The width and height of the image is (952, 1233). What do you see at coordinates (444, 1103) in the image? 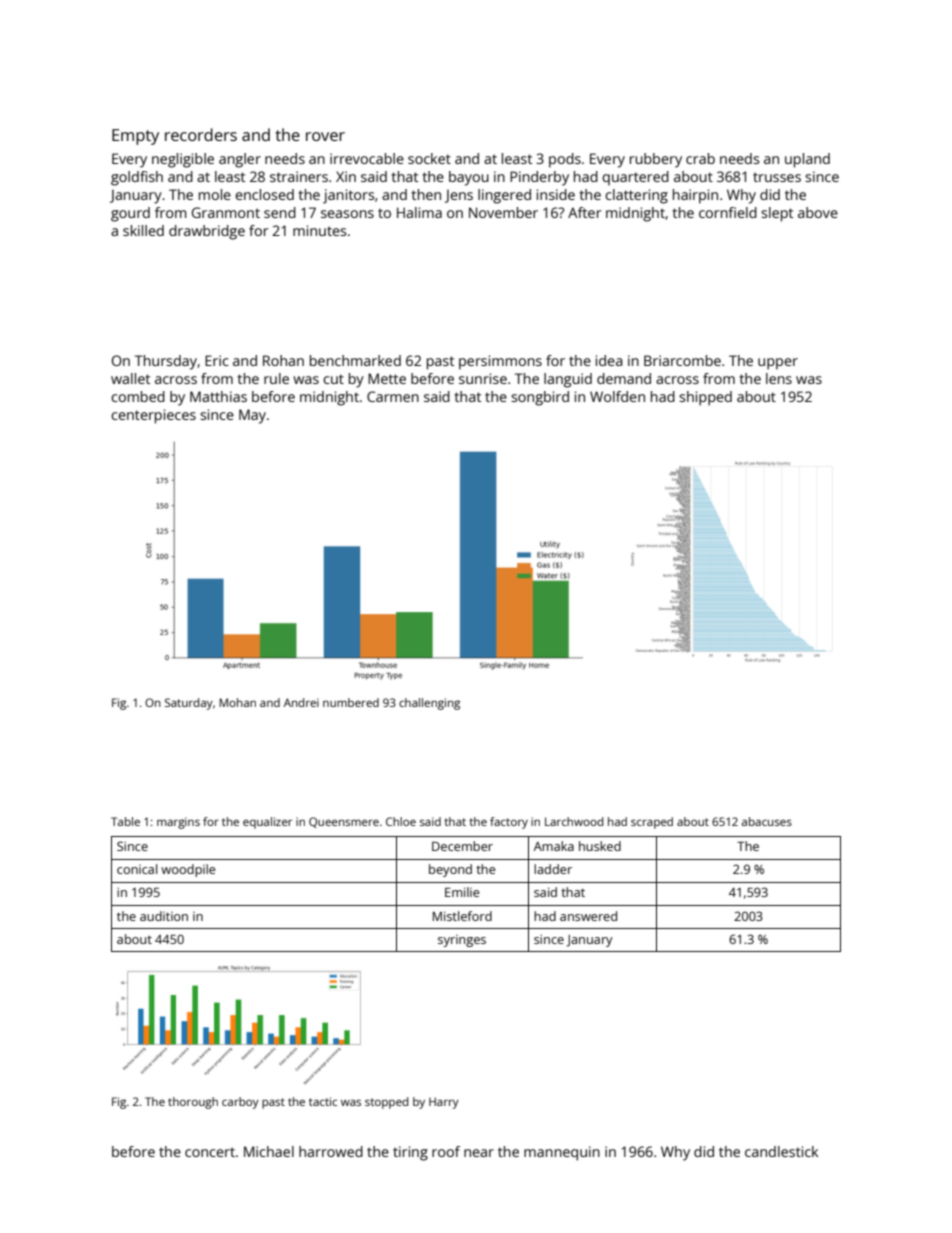
I see `Harry` at bounding box center [444, 1103].
